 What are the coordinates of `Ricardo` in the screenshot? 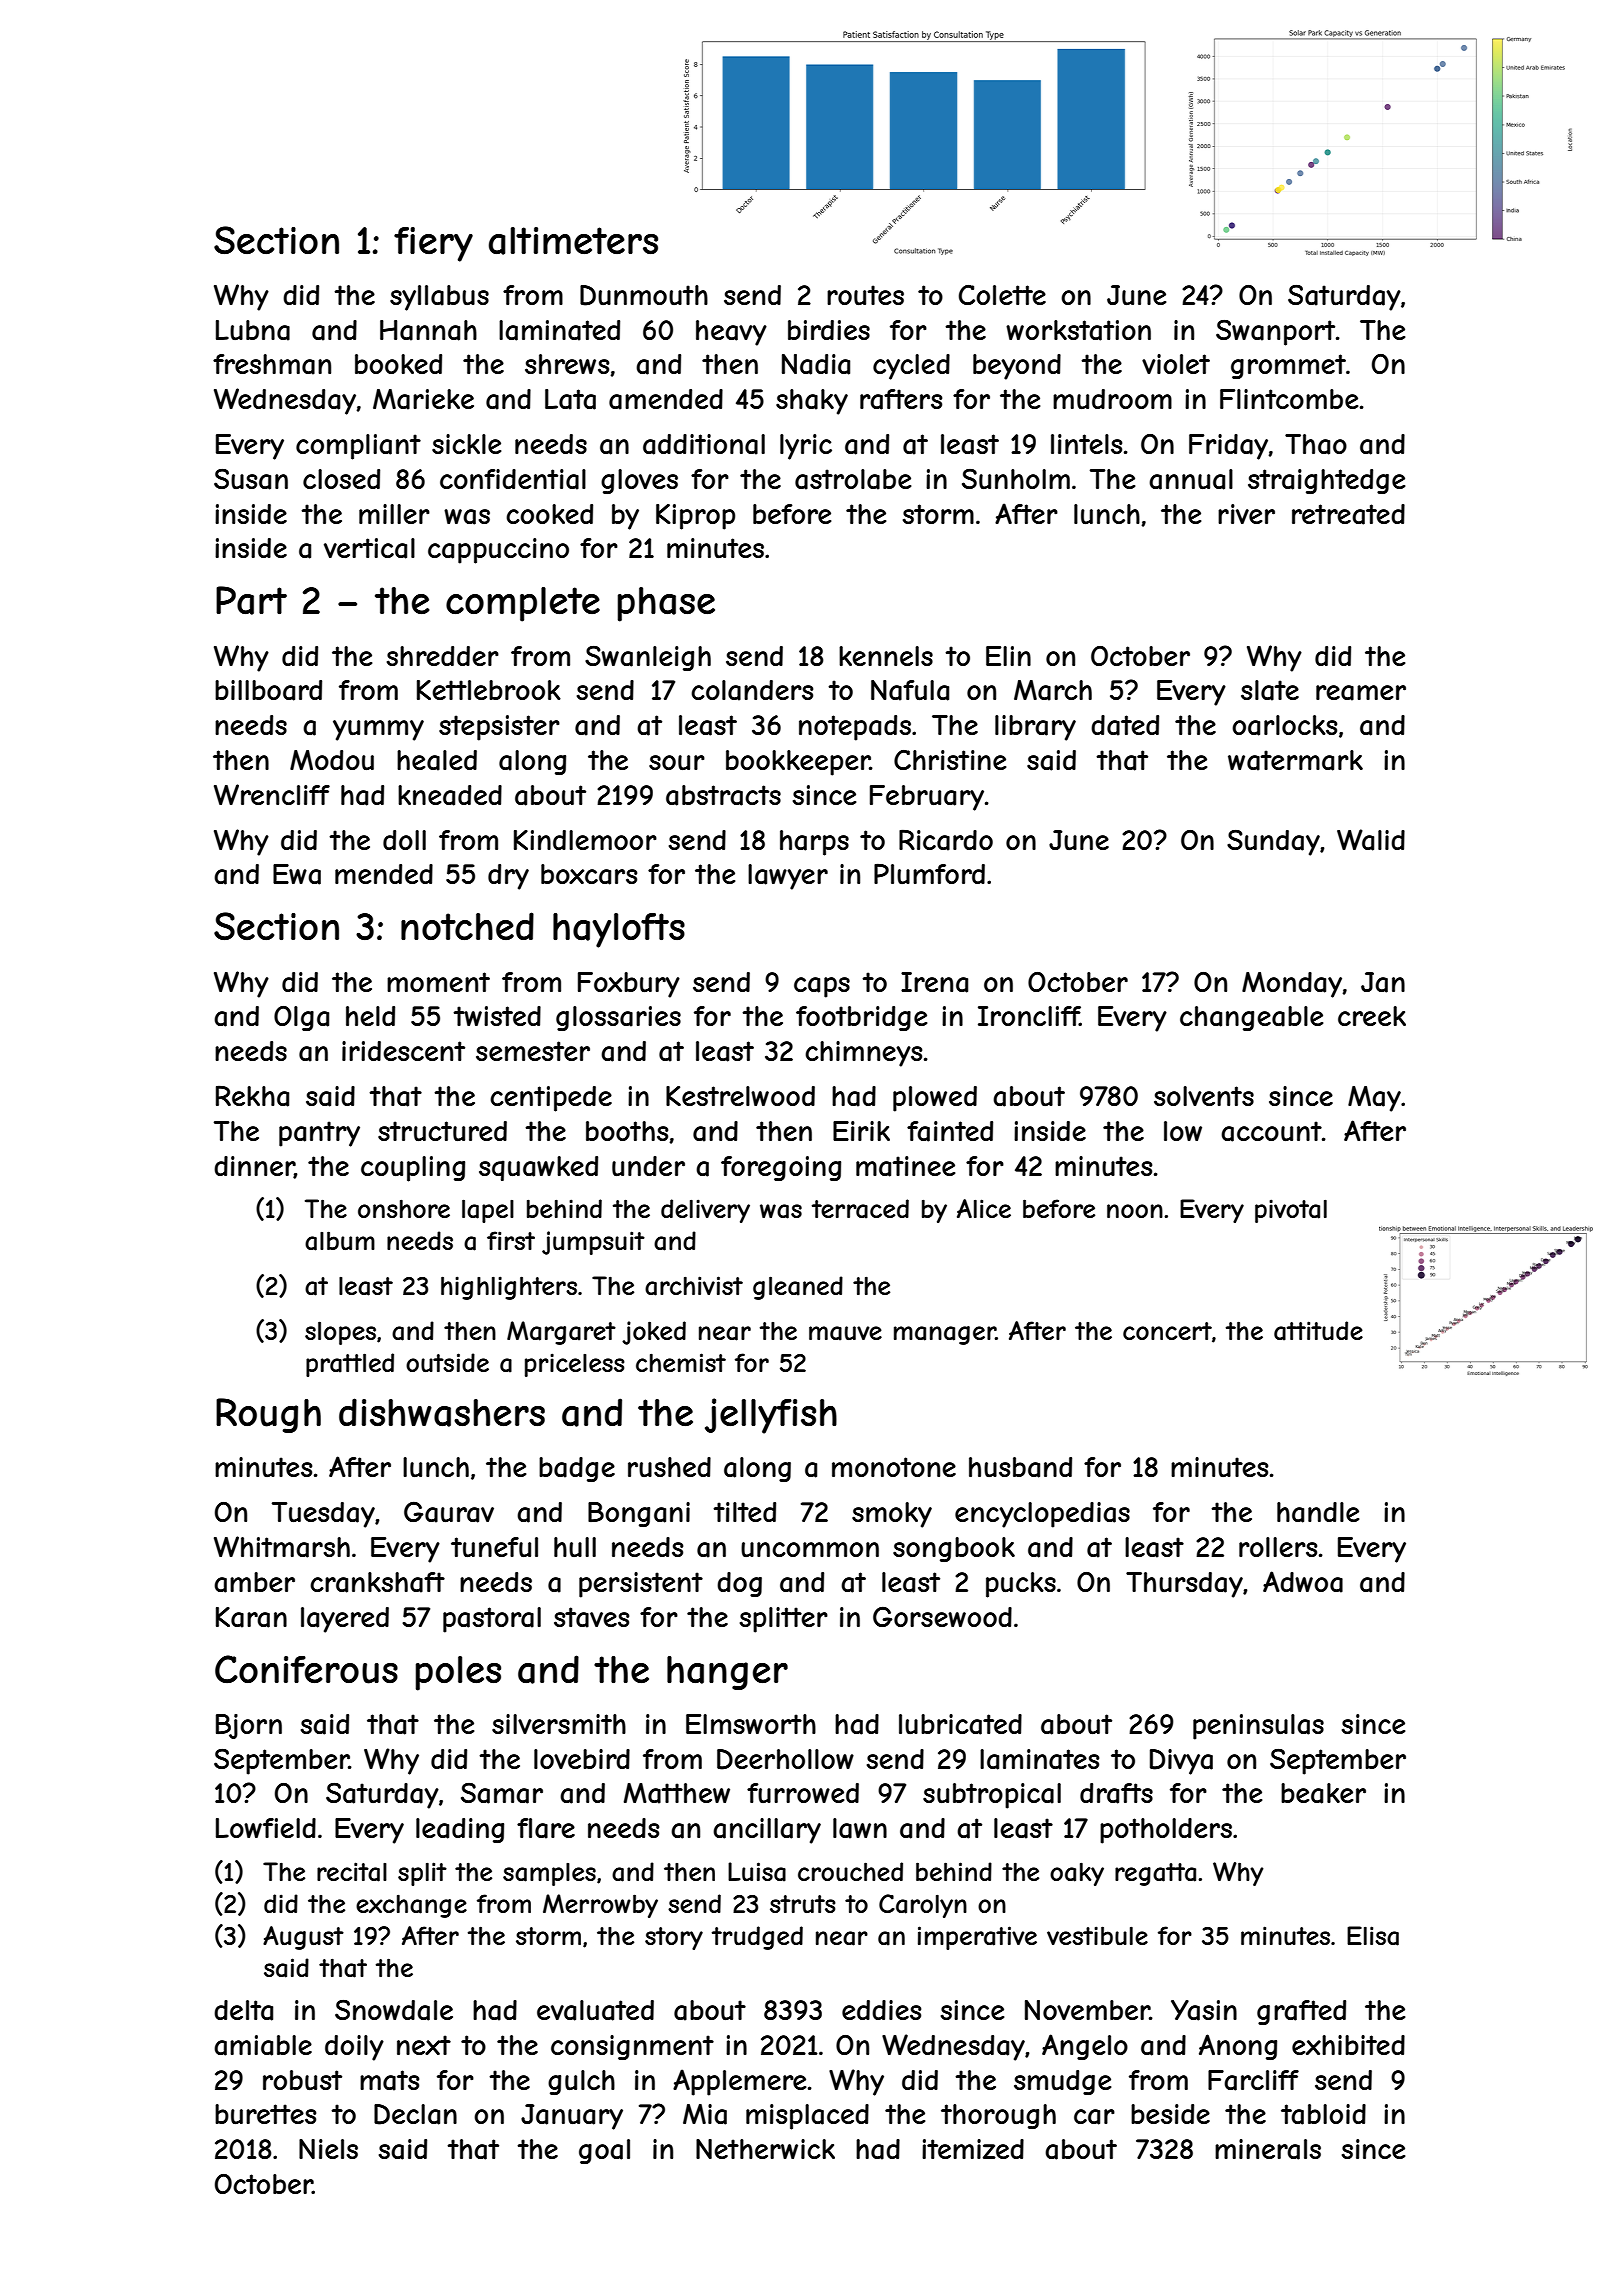 It's located at (946, 840).
